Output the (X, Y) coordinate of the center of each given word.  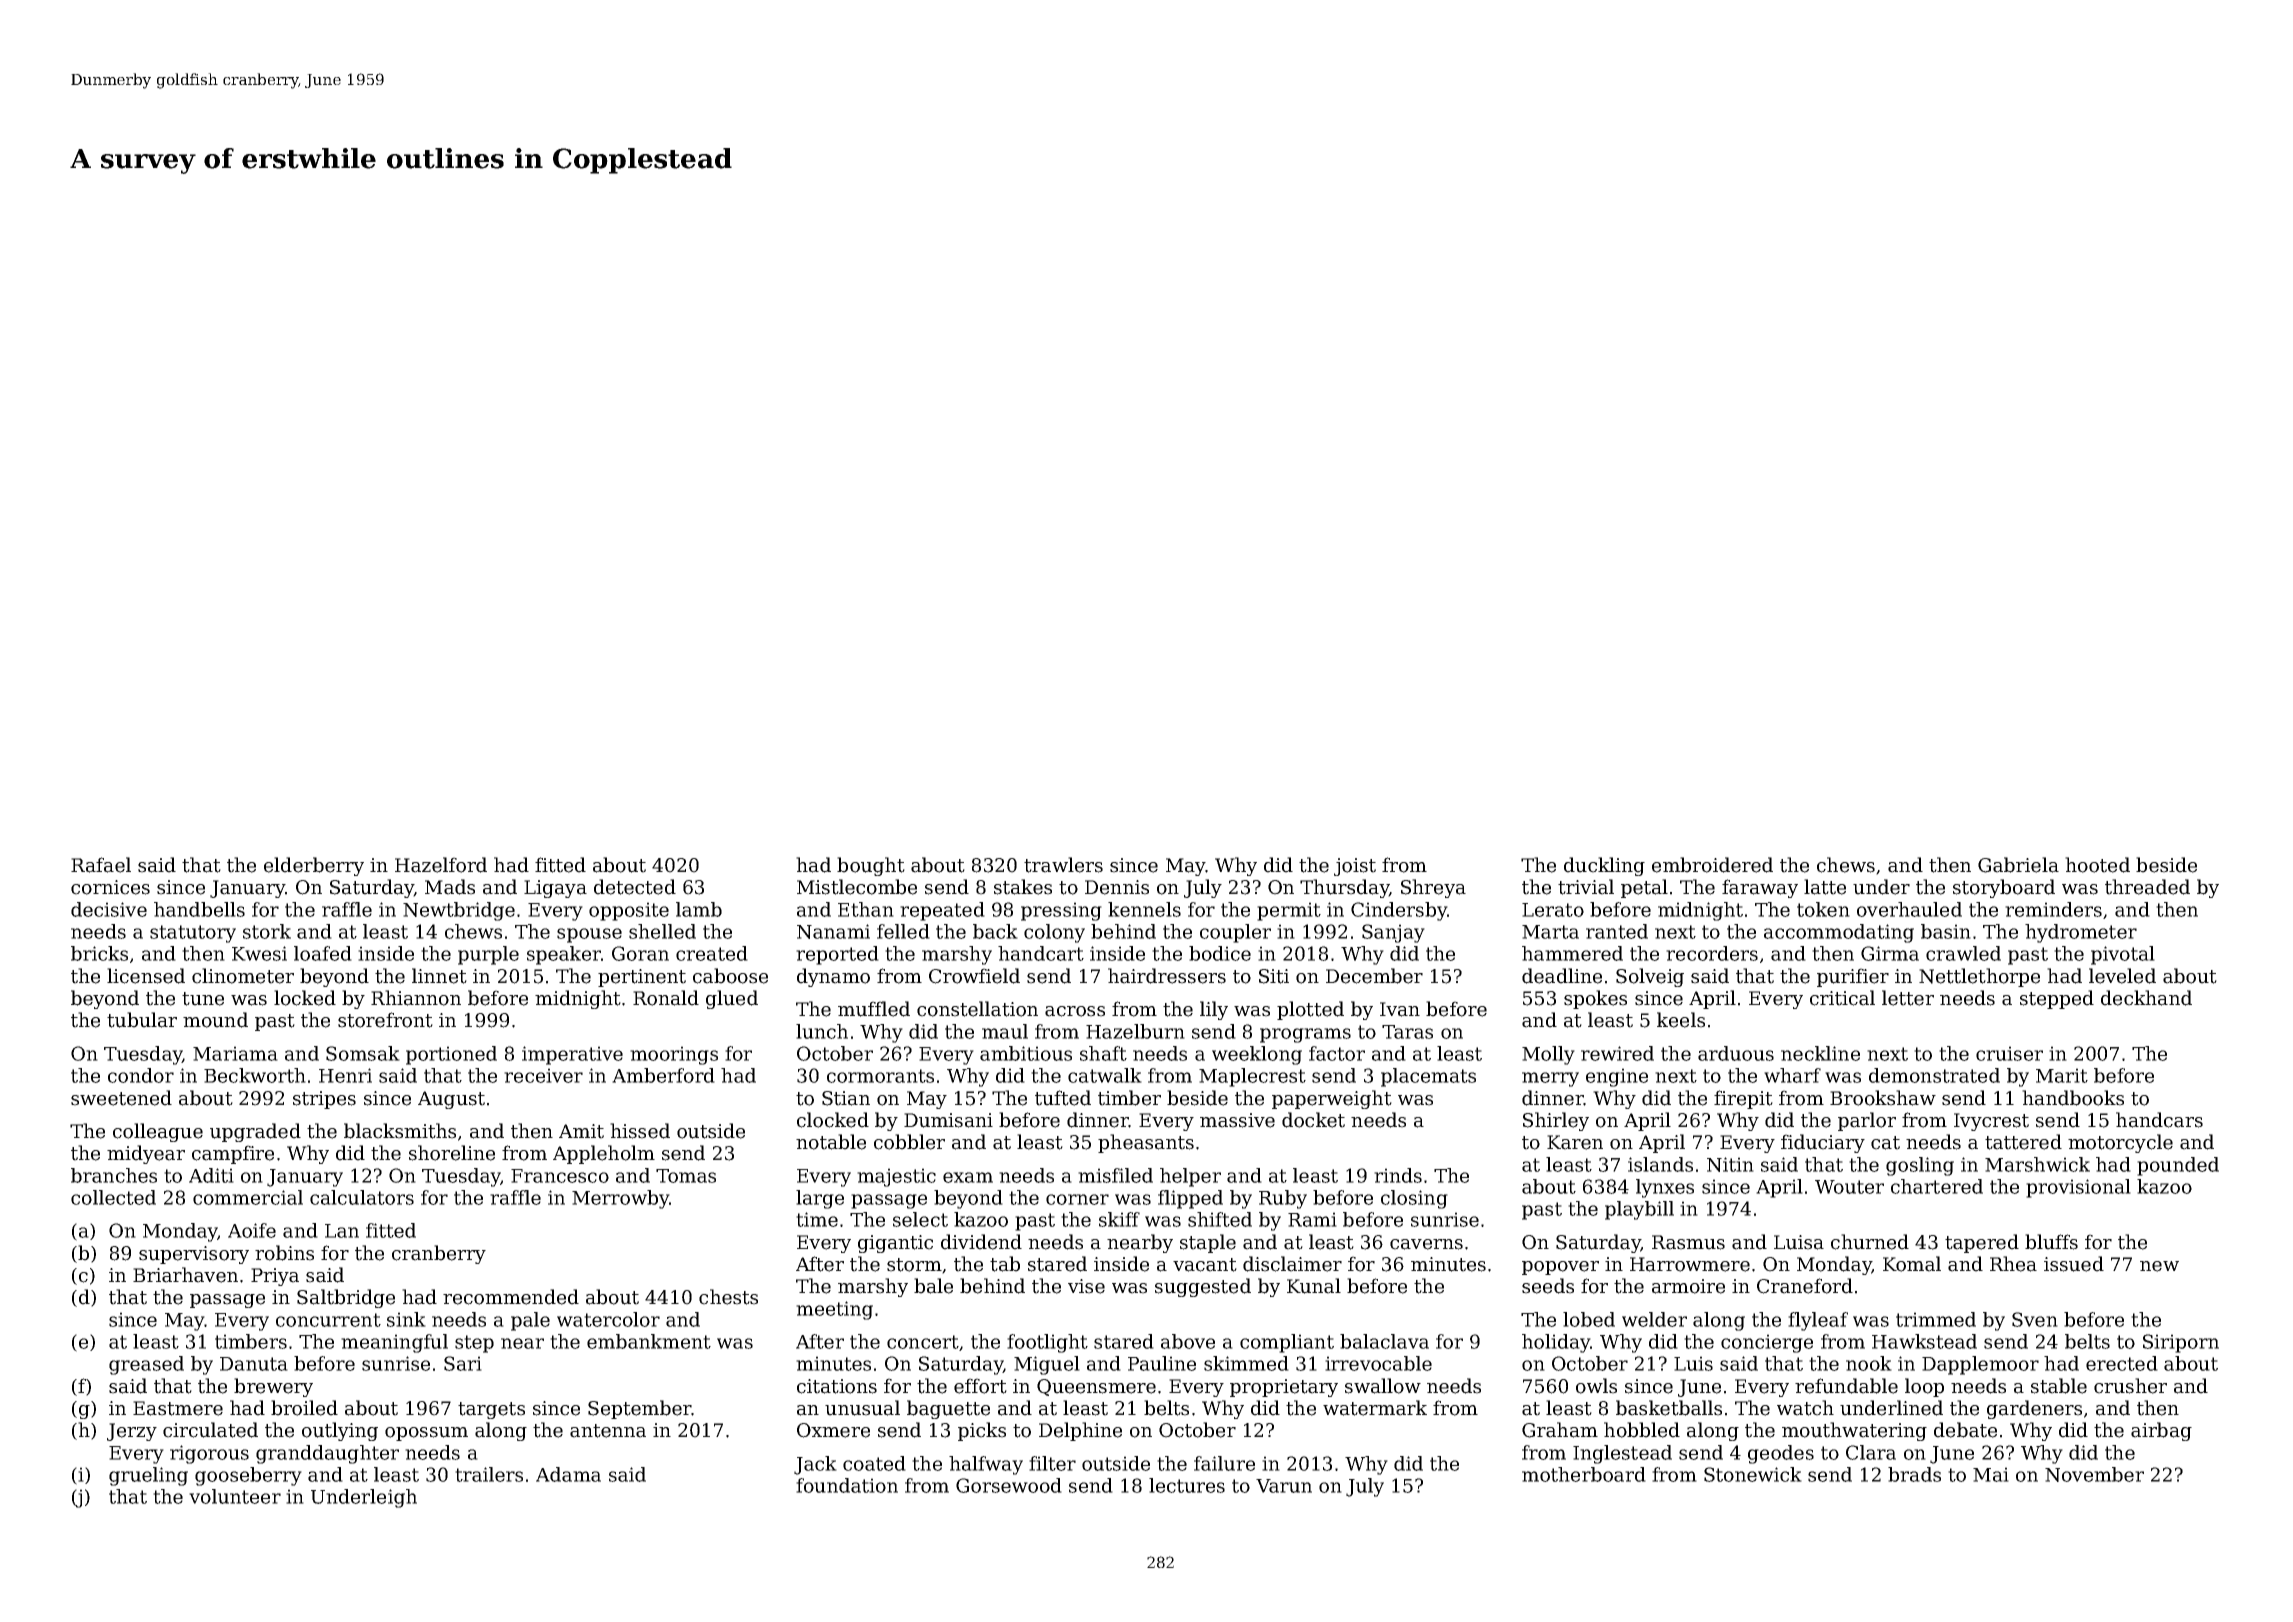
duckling (1604, 866)
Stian (846, 1098)
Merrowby (620, 1199)
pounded (2178, 1166)
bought (871, 866)
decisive (109, 909)
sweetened (121, 1098)
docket (1313, 1120)
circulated (210, 1430)
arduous (1736, 1053)
